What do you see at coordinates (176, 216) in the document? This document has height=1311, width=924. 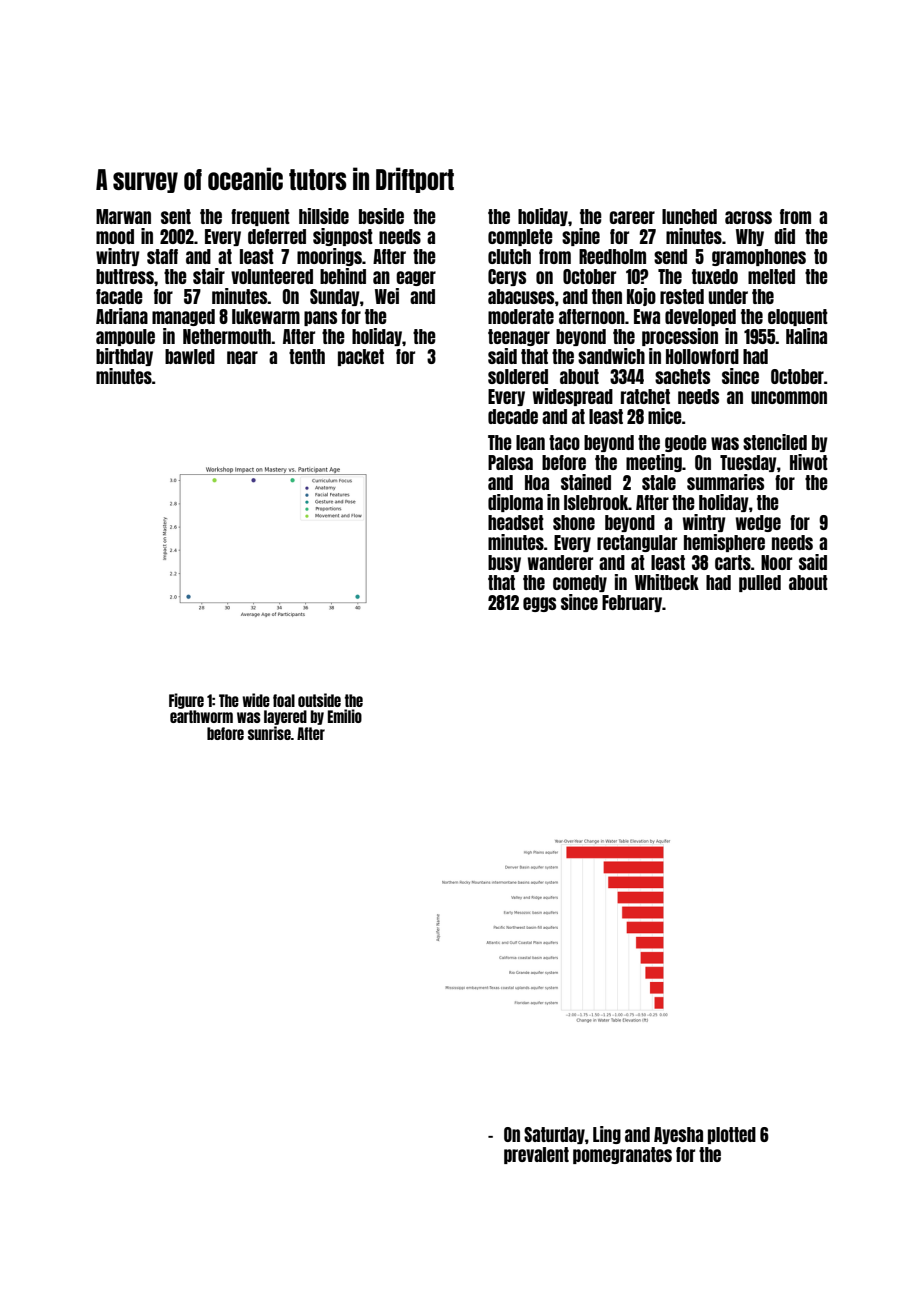 I see `sent` at bounding box center [176, 216].
